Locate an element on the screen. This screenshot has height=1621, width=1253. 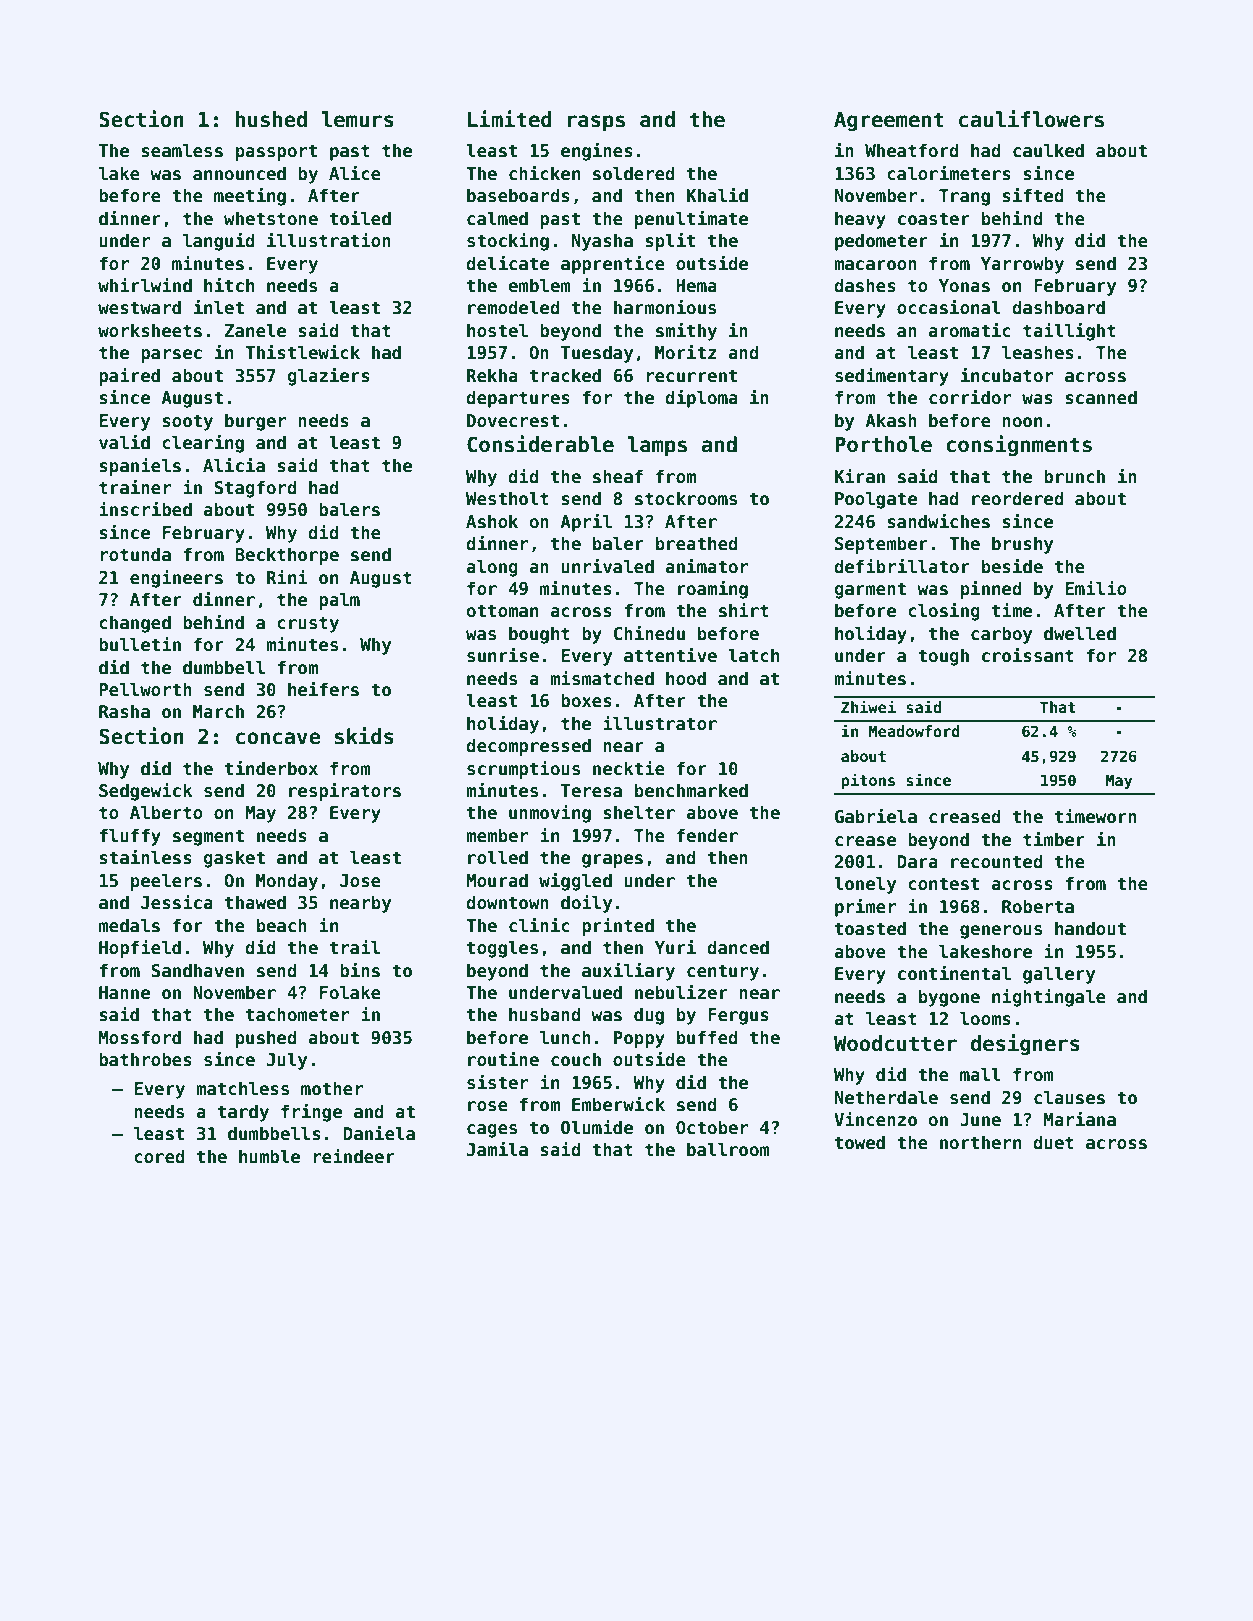
taillight is located at coordinates (1069, 332).
